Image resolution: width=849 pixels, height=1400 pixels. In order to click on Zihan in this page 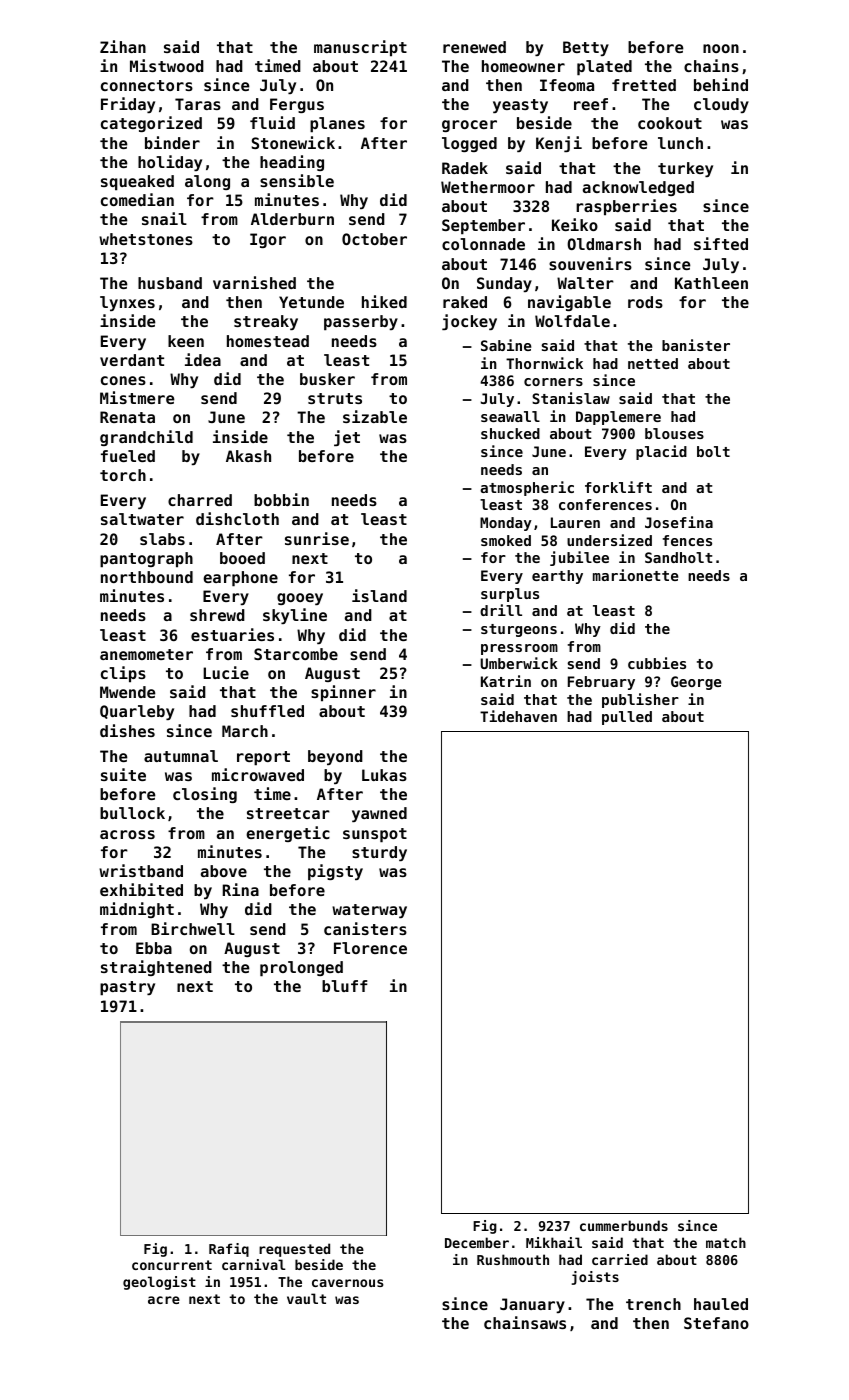, I will do `click(123, 46)`.
